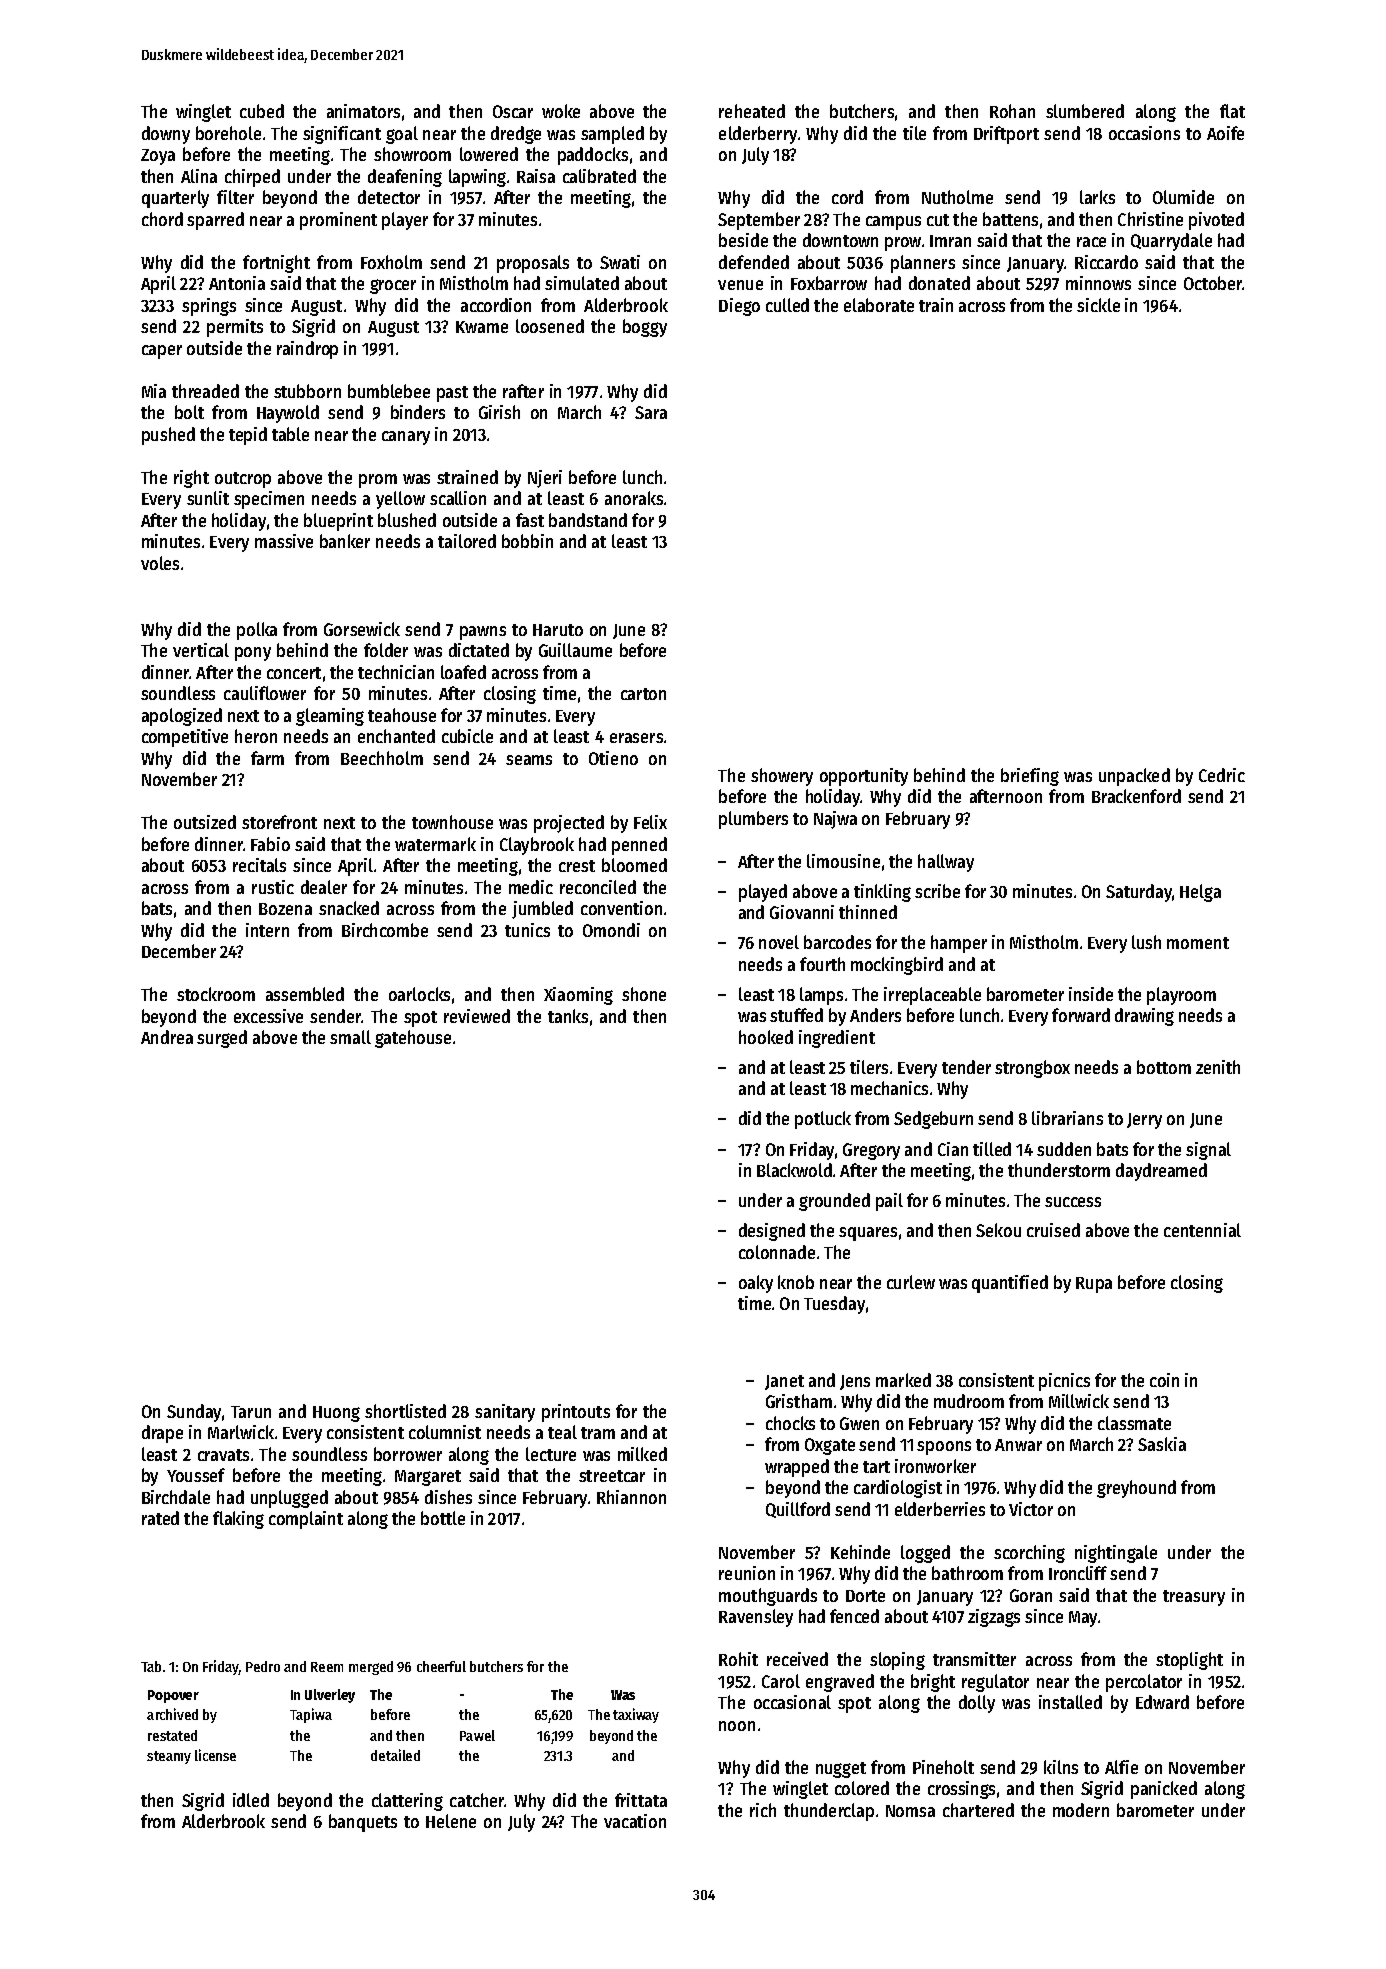 This page has height=1969, width=1386. Describe the element at coordinates (772, 1232) in the page. I see `designed` at that location.
